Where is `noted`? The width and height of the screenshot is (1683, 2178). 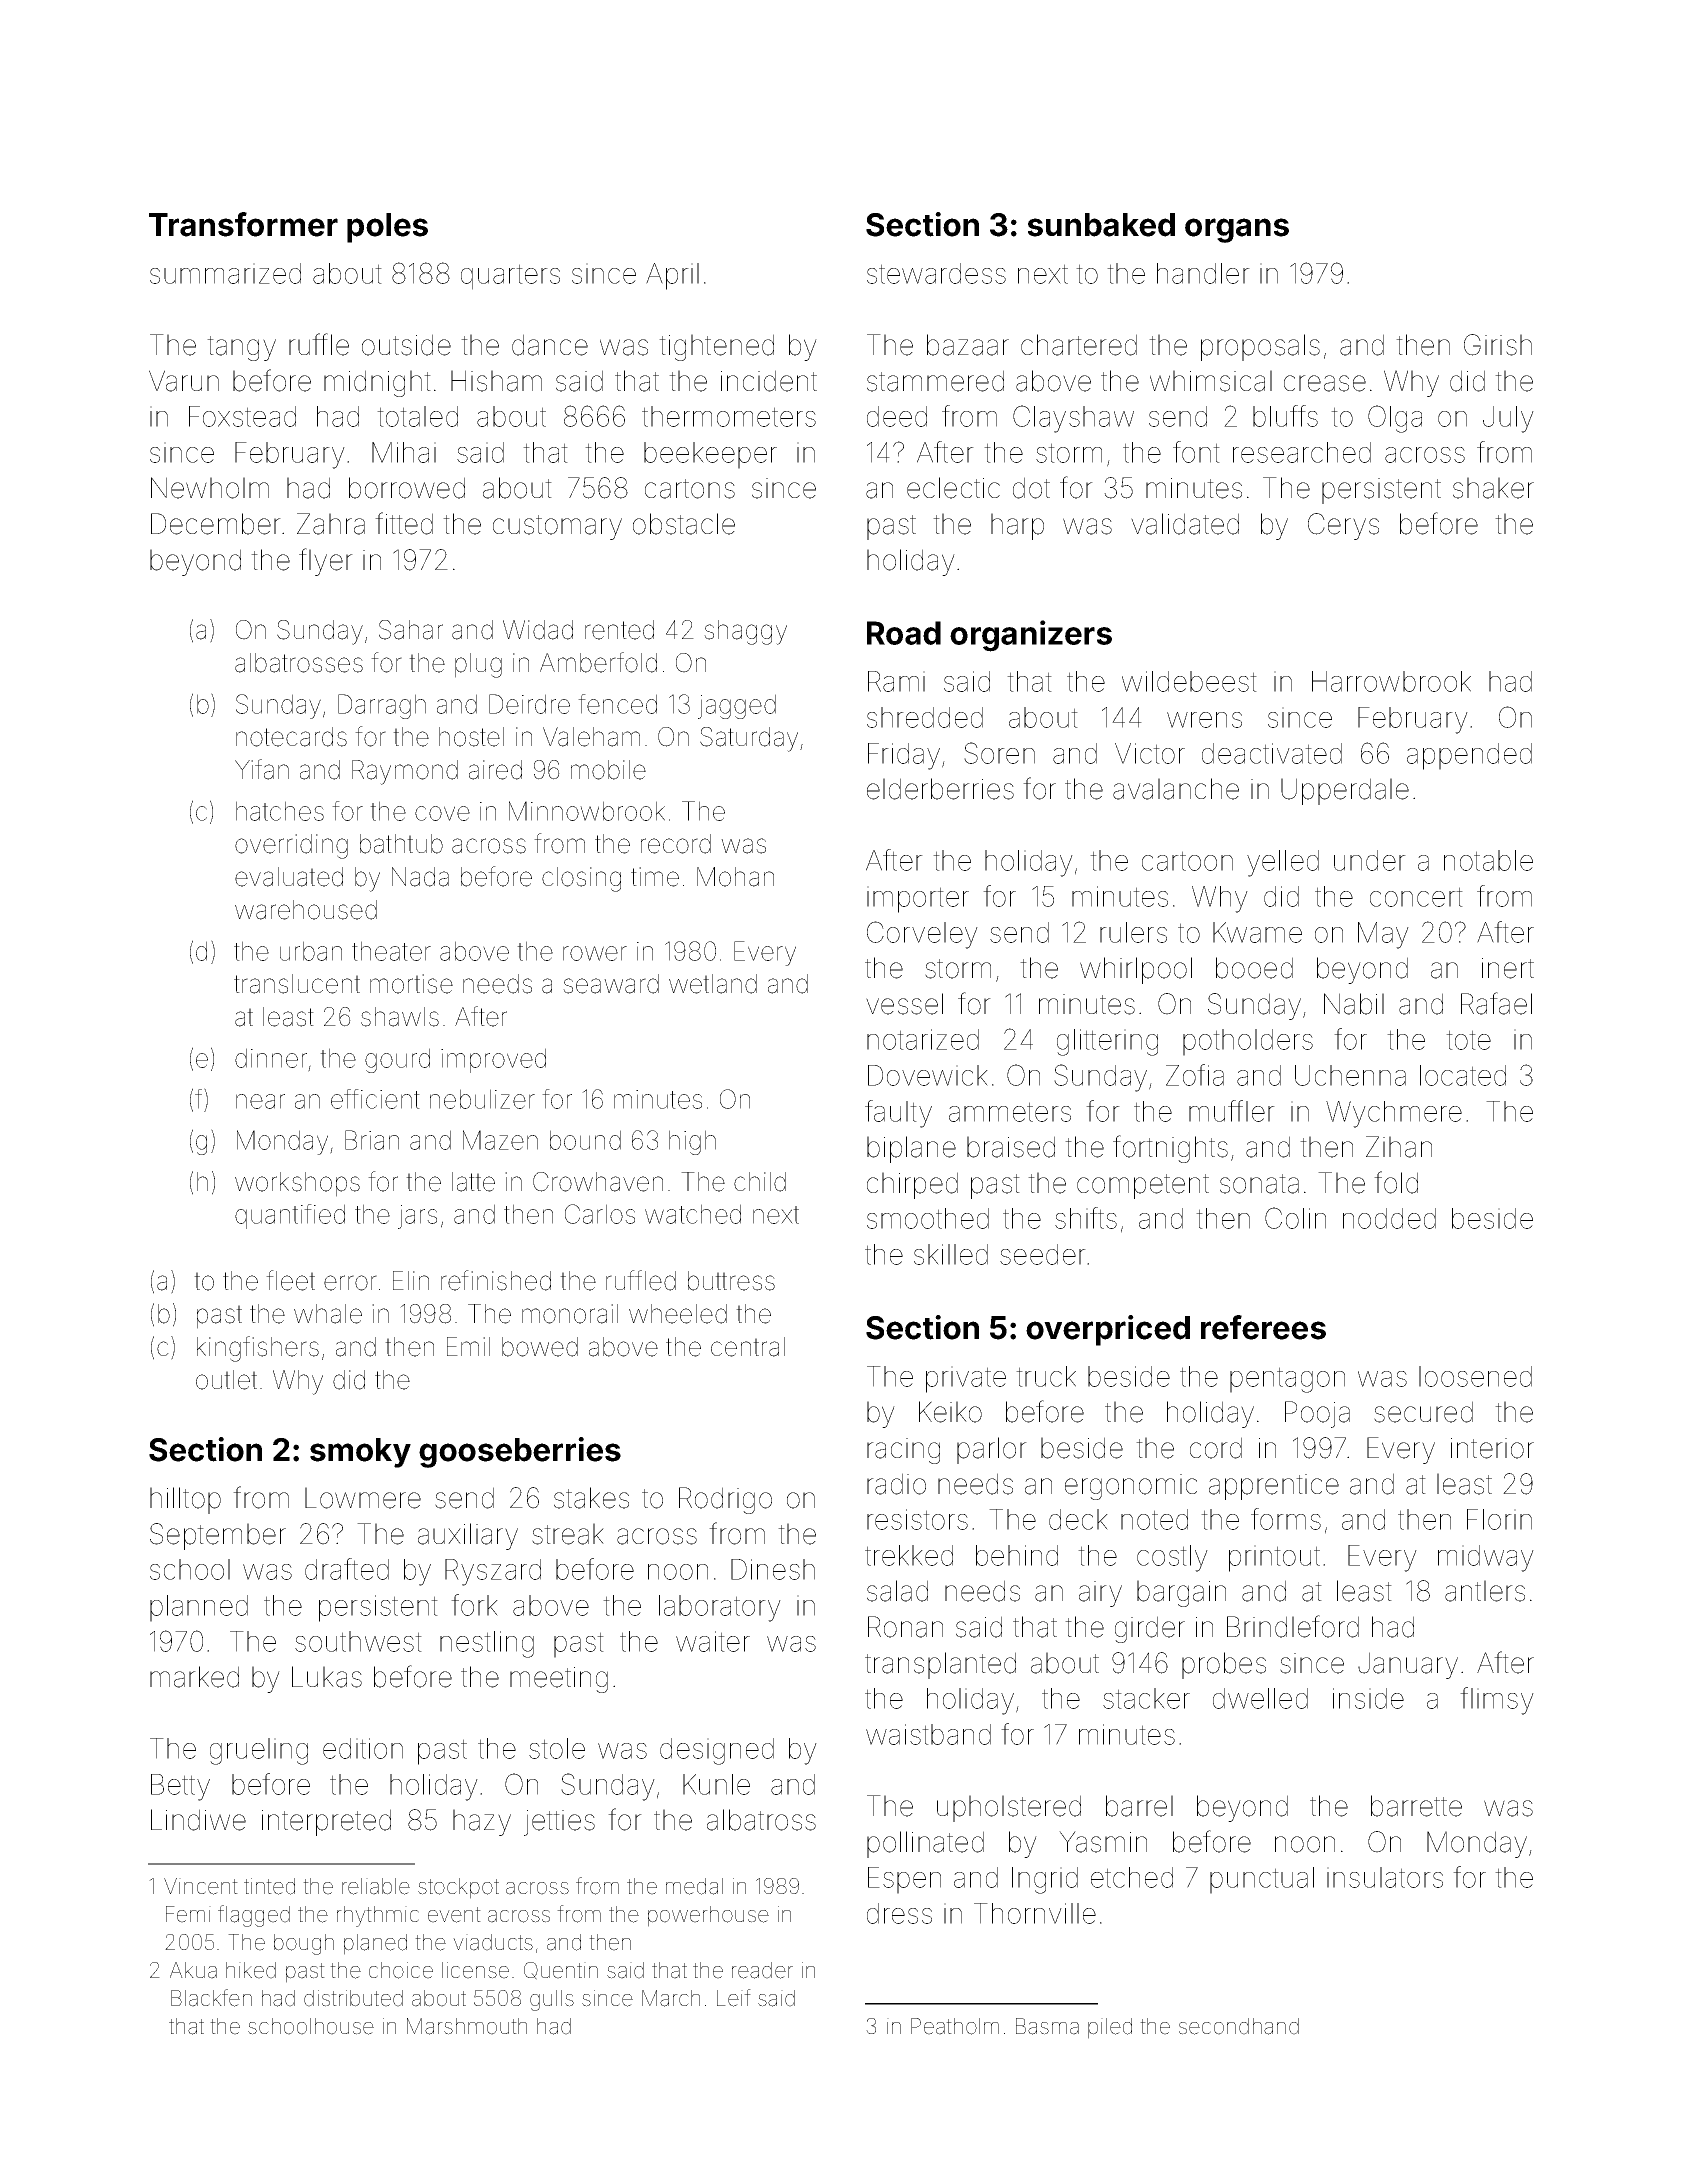
noted is located at coordinates (1154, 1519).
